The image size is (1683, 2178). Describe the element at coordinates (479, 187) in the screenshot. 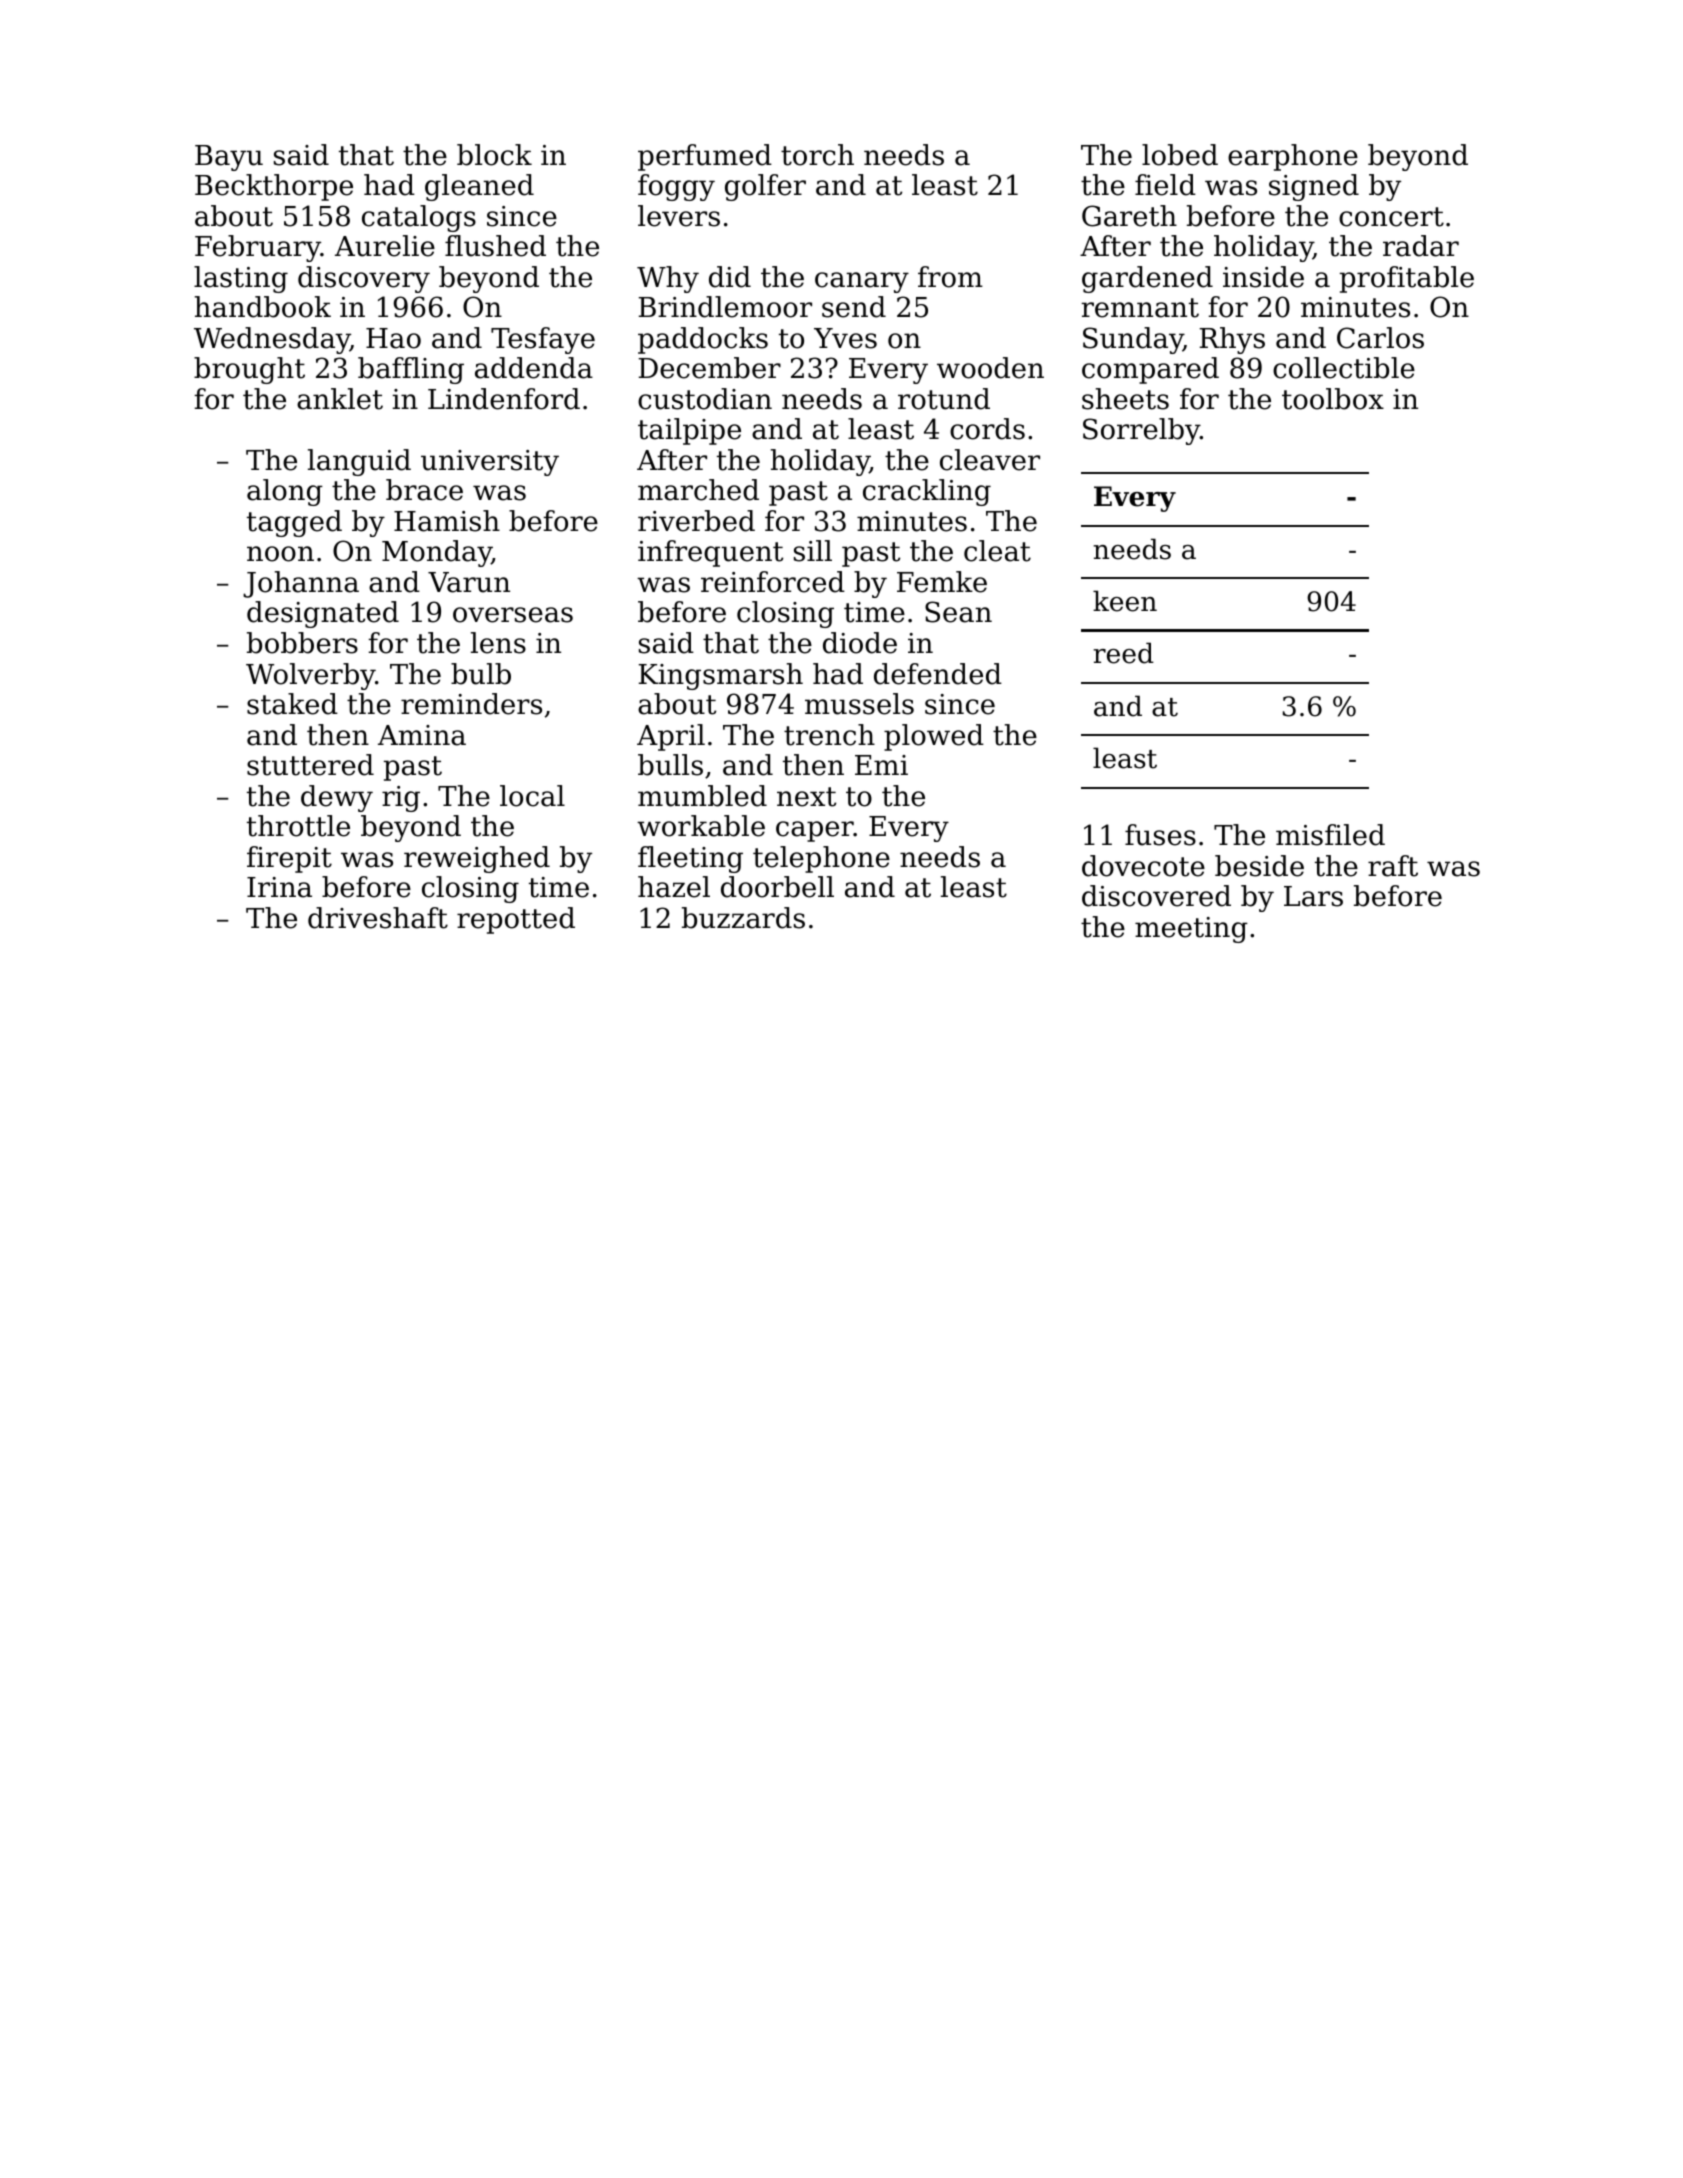

I see `gleaned` at that location.
